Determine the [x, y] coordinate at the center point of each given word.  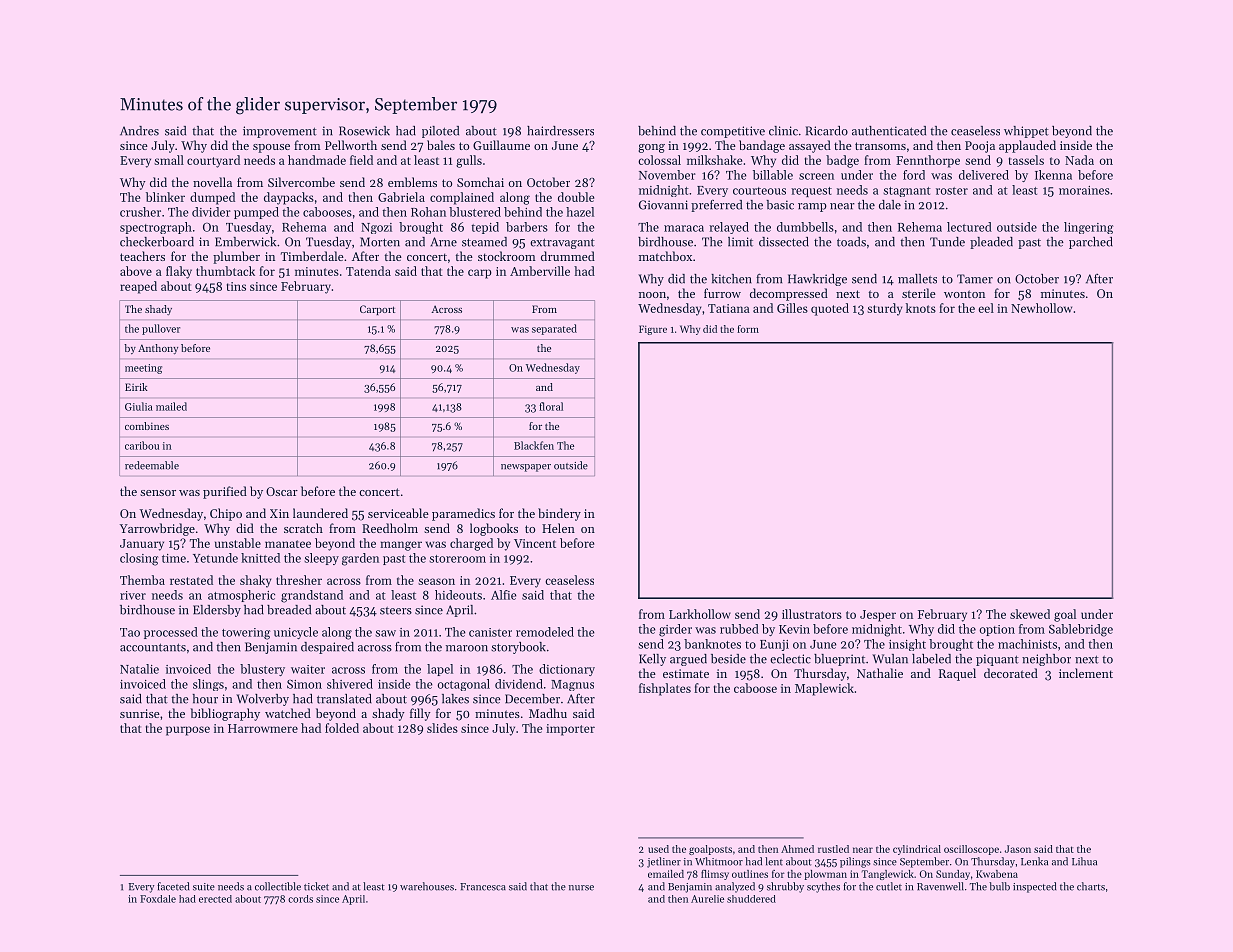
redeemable [152, 465]
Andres [139, 131]
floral [551, 406]
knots [921, 308]
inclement [1086, 673]
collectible [278, 886]
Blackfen [534, 445]
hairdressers [560, 131]
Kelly [652, 660]
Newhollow [1041, 308]
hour [205, 699]
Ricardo [827, 131]
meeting [143, 369]
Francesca [483, 887]
